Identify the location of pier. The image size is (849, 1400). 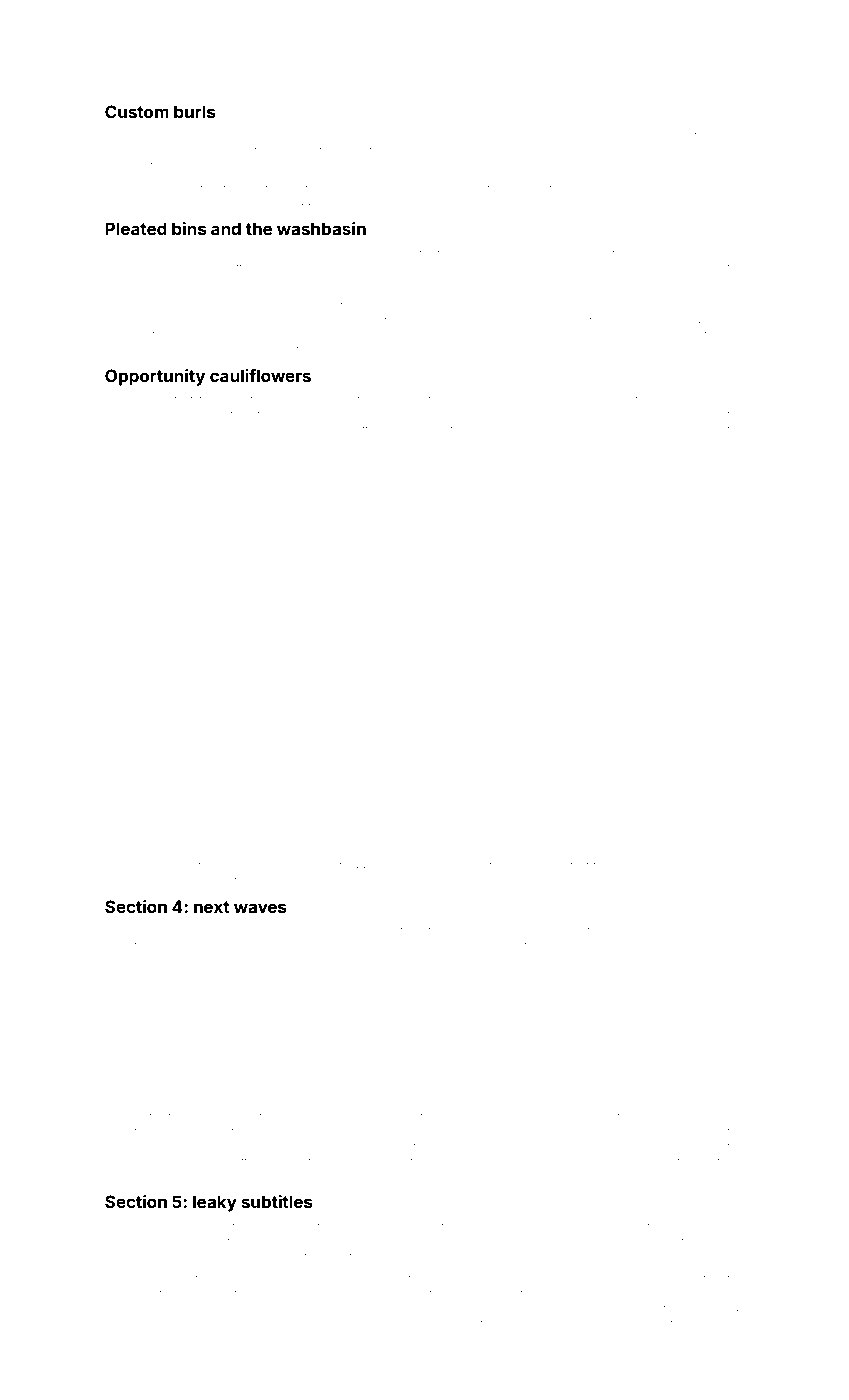
(253, 1324).
